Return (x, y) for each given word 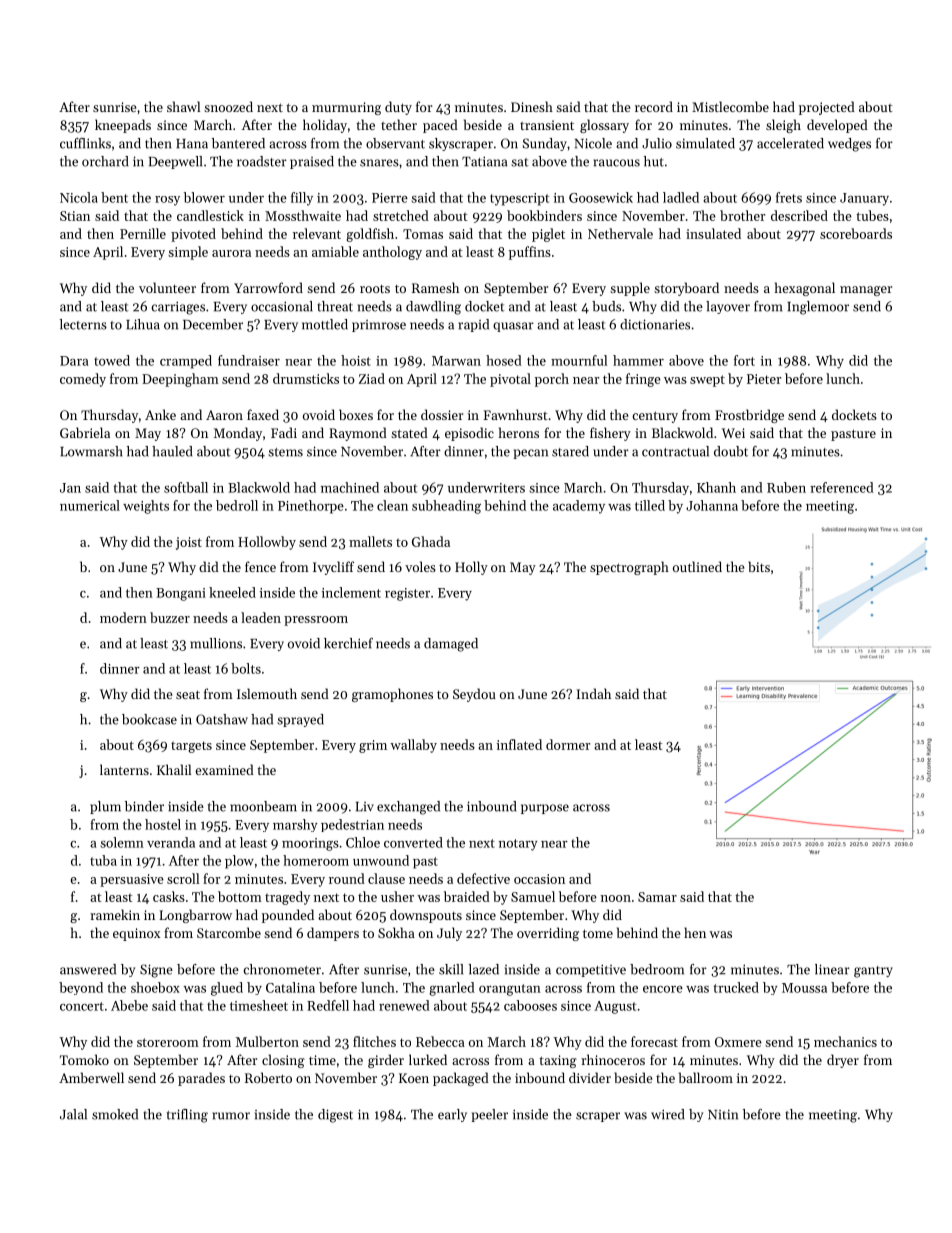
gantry (873, 972)
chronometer (282, 969)
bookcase (149, 719)
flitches (374, 1041)
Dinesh (532, 106)
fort (744, 360)
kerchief (348, 643)
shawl (183, 106)
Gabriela (85, 432)
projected (827, 108)
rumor (231, 1116)
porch (552, 380)
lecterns (83, 324)
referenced (842, 487)
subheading (446, 507)
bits (759, 566)
